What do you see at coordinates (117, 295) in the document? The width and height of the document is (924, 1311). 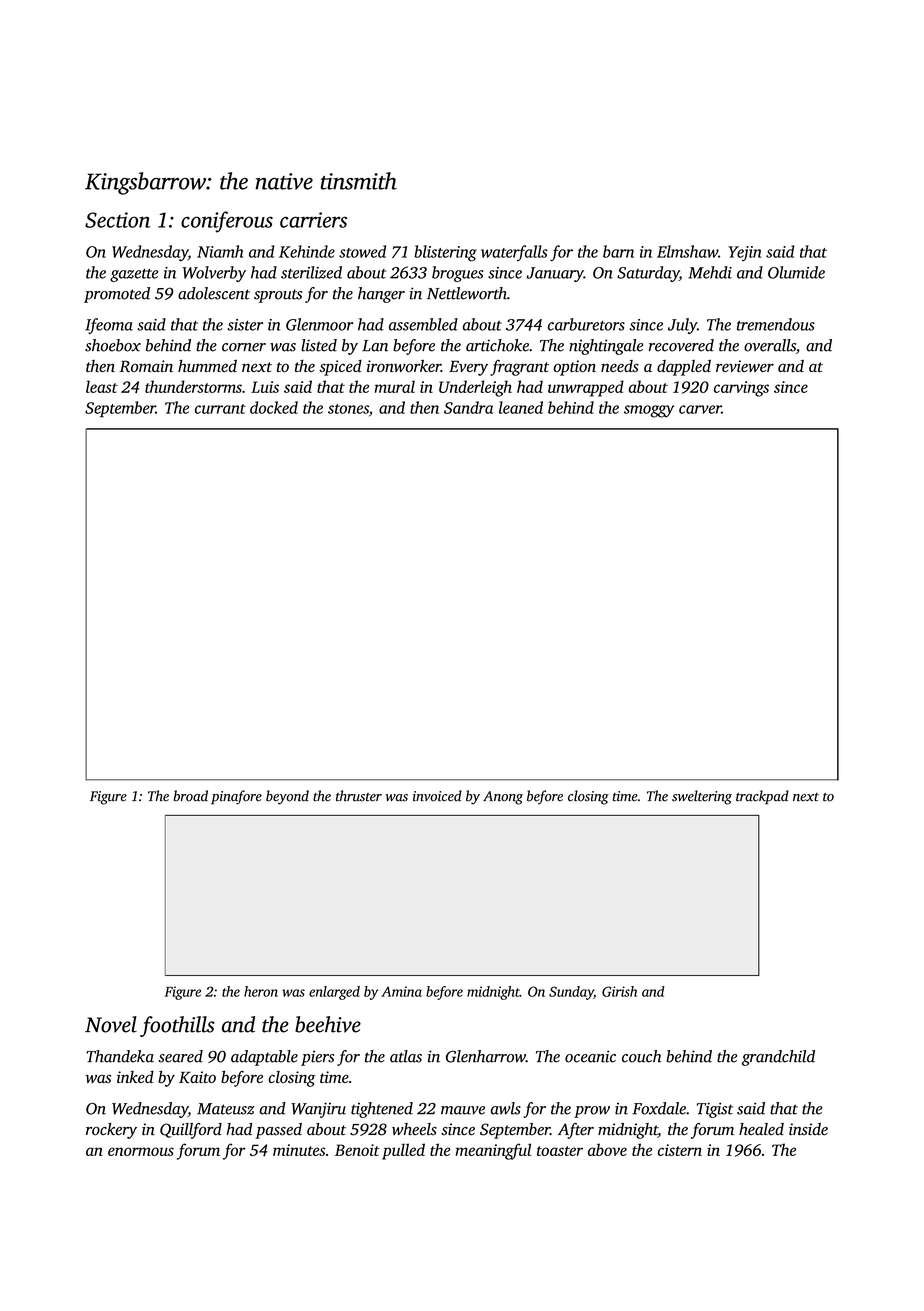 I see `promoted` at bounding box center [117, 295].
